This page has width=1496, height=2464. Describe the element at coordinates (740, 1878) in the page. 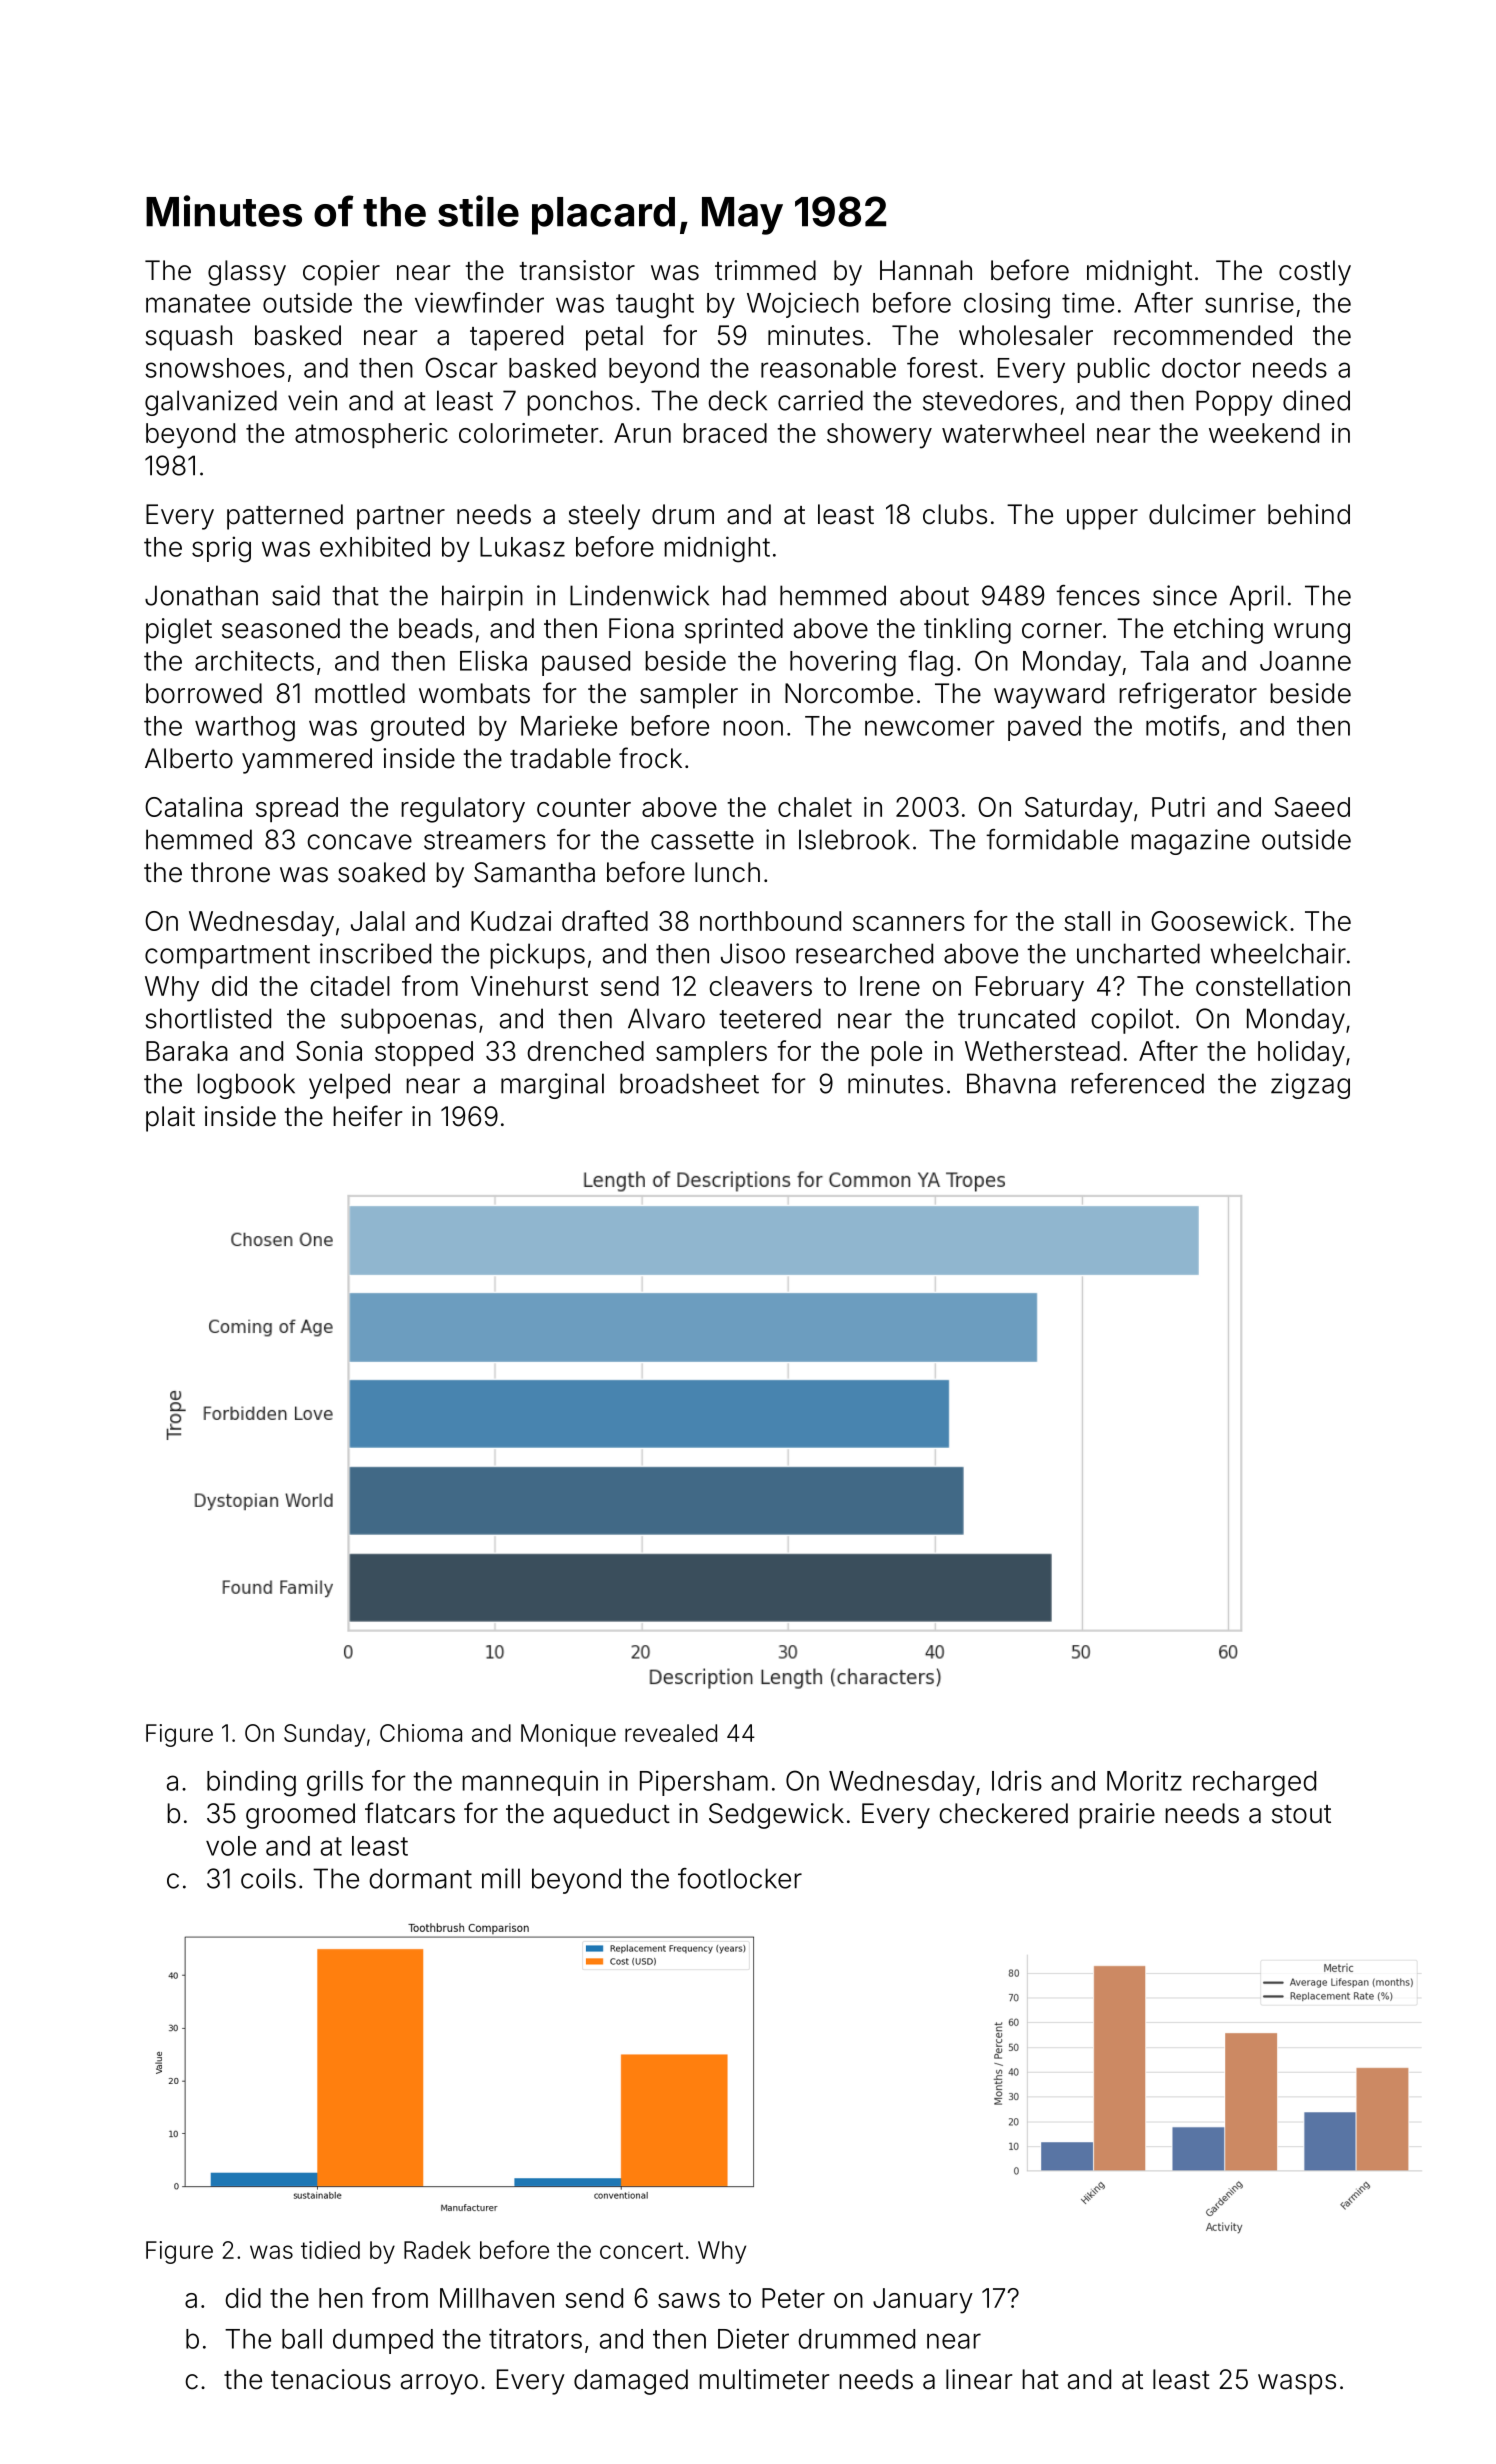

I see `footlocker` at that location.
